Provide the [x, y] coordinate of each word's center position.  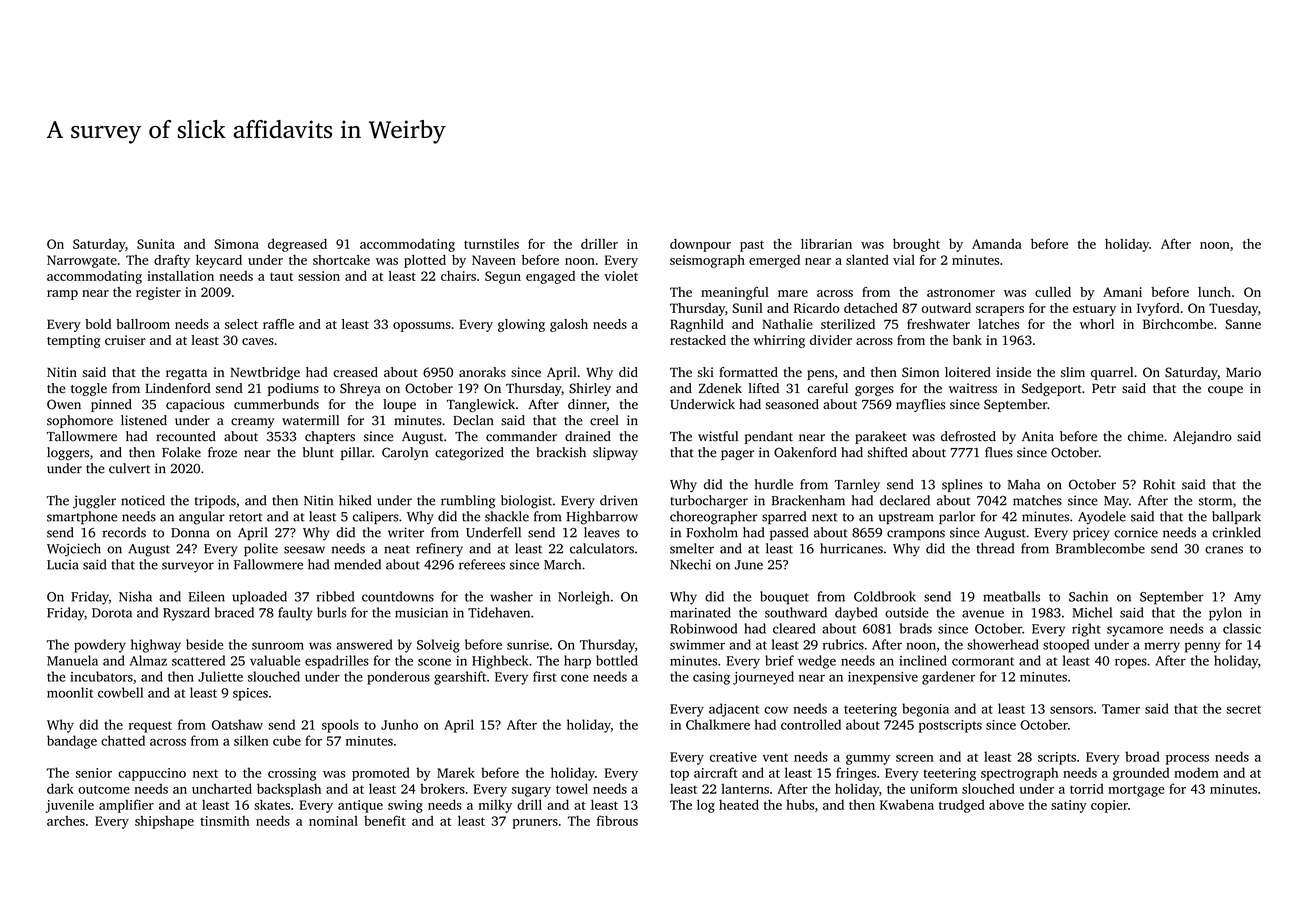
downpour [700, 245]
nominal [333, 821]
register [158, 293]
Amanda [997, 244]
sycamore [1135, 631]
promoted [381, 774]
